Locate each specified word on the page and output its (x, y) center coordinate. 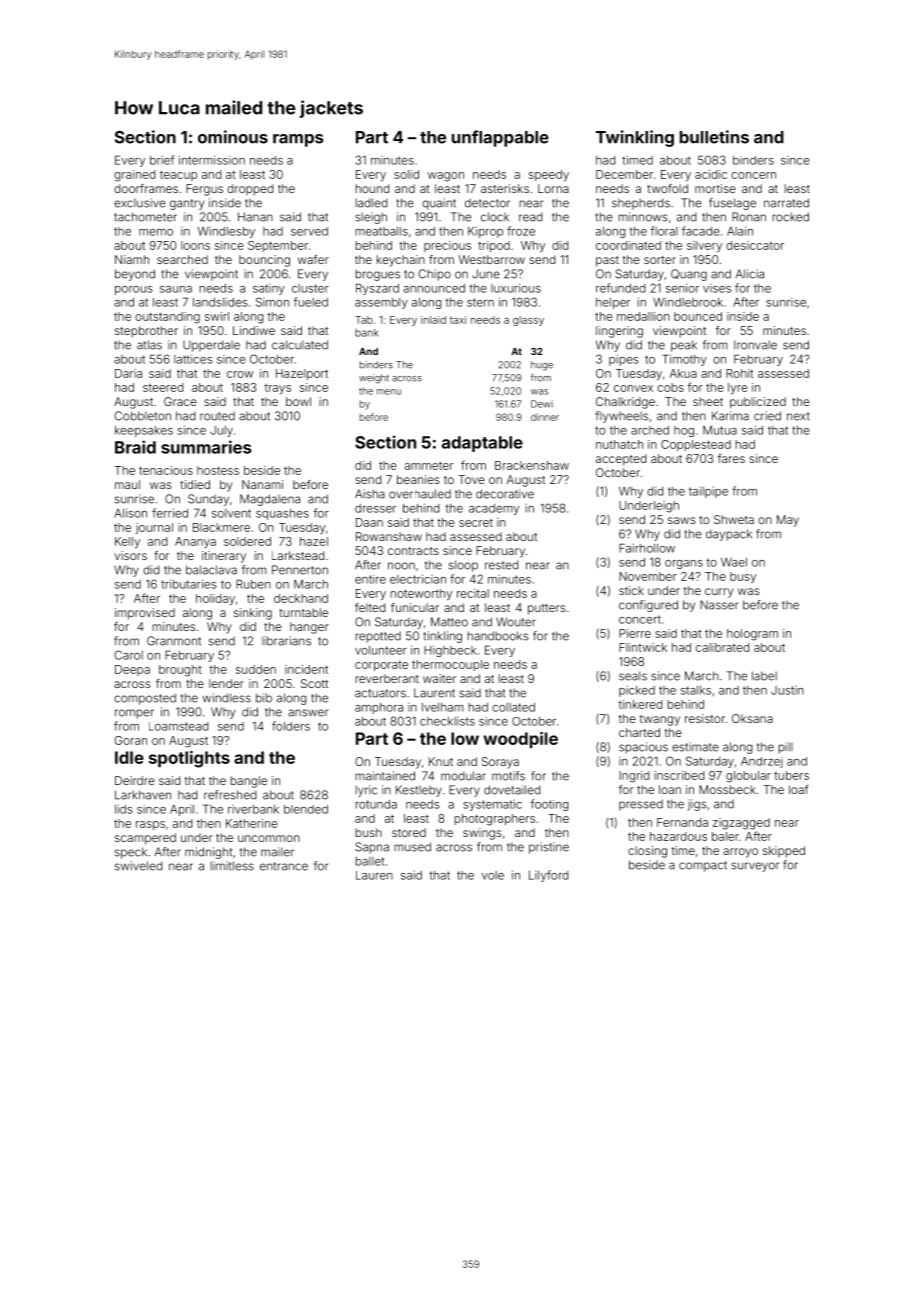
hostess (218, 470)
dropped (250, 189)
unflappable (500, 138)
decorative (505, 494)
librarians (286, 641)
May (788, 521)
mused (412, 847)
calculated (300, 345)
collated (513, 707)
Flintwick (643, 647)
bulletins (714, 137)
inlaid (433, 320)
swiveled (138, 866)
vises (717, 288)
